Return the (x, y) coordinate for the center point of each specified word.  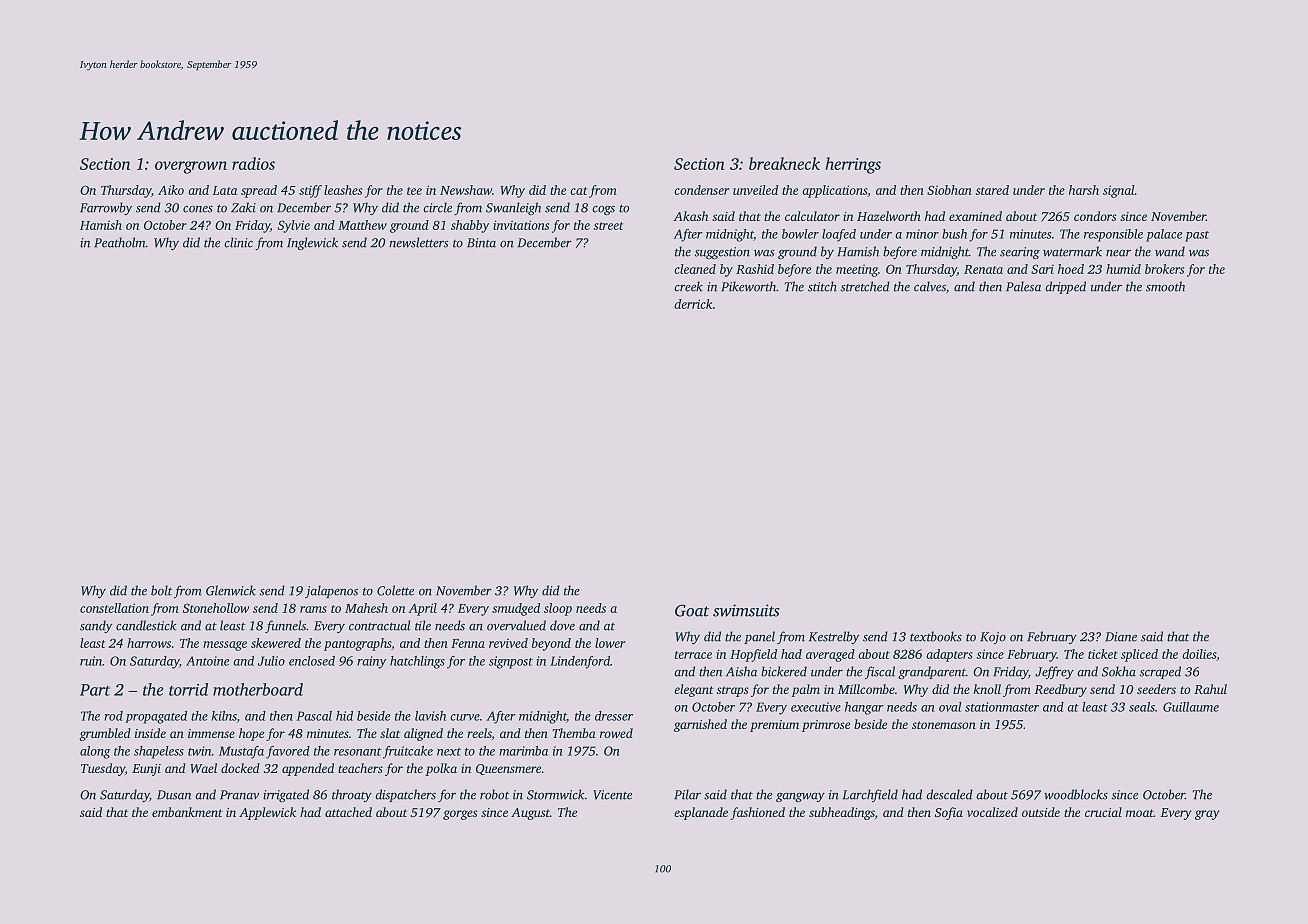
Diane (1121, 637)
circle (437, 207)
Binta (481, 243)
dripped (1065, 287)
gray (1207, 815)
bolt (161, 590)
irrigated (286, 795)
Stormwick (555, 794)
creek (688, 286)
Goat (692, 610)
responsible (1113, 235)
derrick (693, 304)
